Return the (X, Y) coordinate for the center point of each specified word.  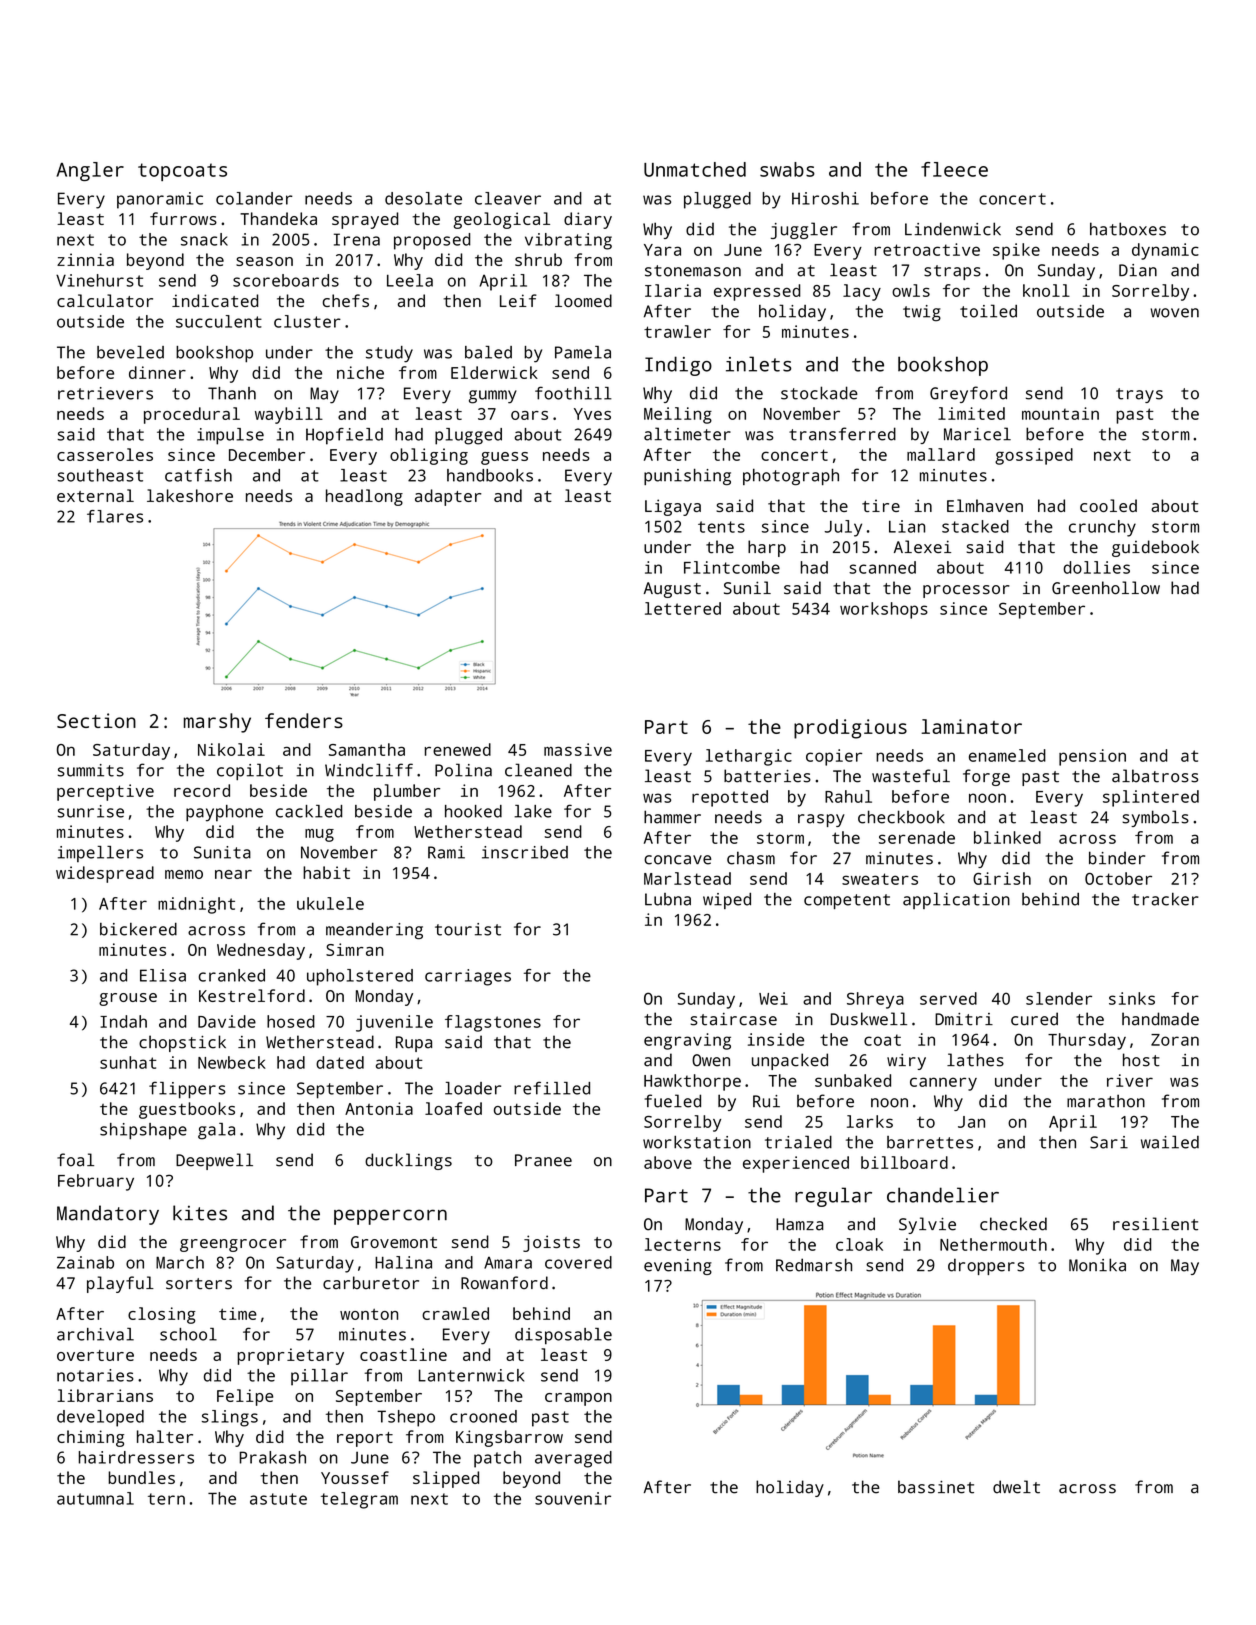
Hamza (800, 1224)
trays (1139, 395)
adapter (448, 497)
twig (922, 313)
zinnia (85, 259)
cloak (859, 1244)
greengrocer (233, 1245)
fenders (304, 720)
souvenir (573, 1498)
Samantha (367, 749)
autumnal (95, 1498)
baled (488, 352)
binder (1117, 858)
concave (677, 860)
